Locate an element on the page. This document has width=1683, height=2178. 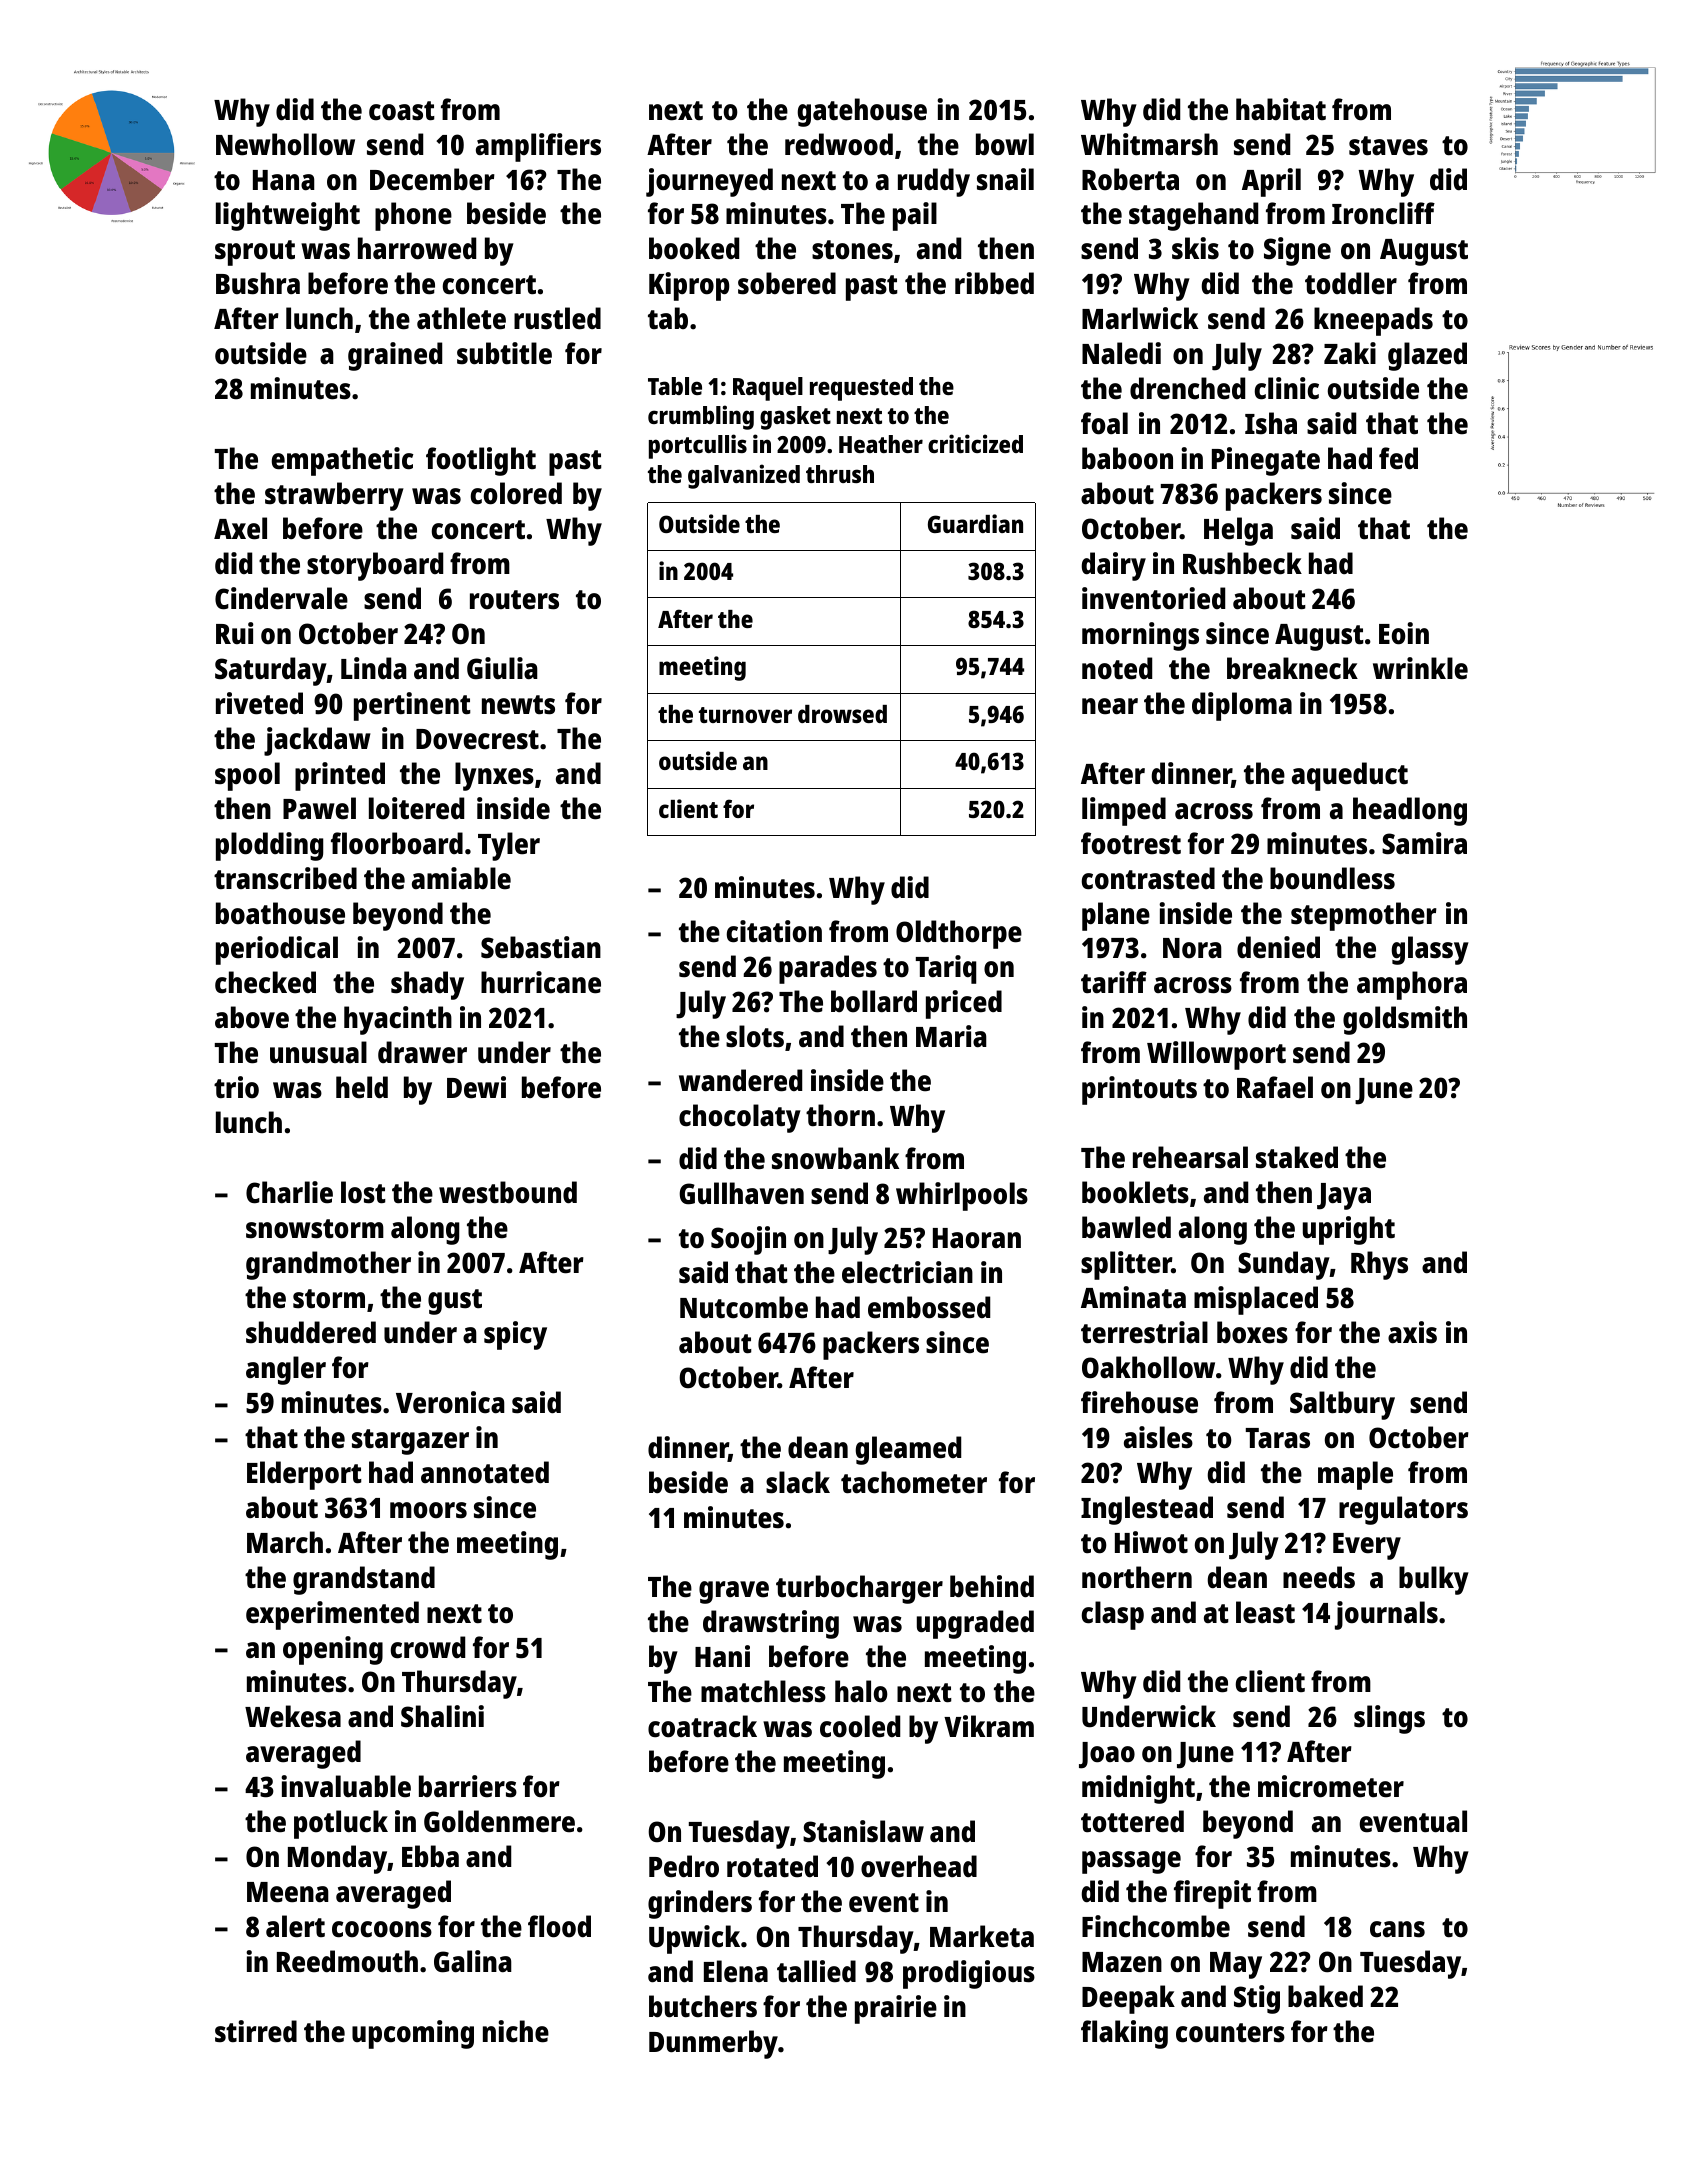
floorboard is located at coordinates (397, 843).
